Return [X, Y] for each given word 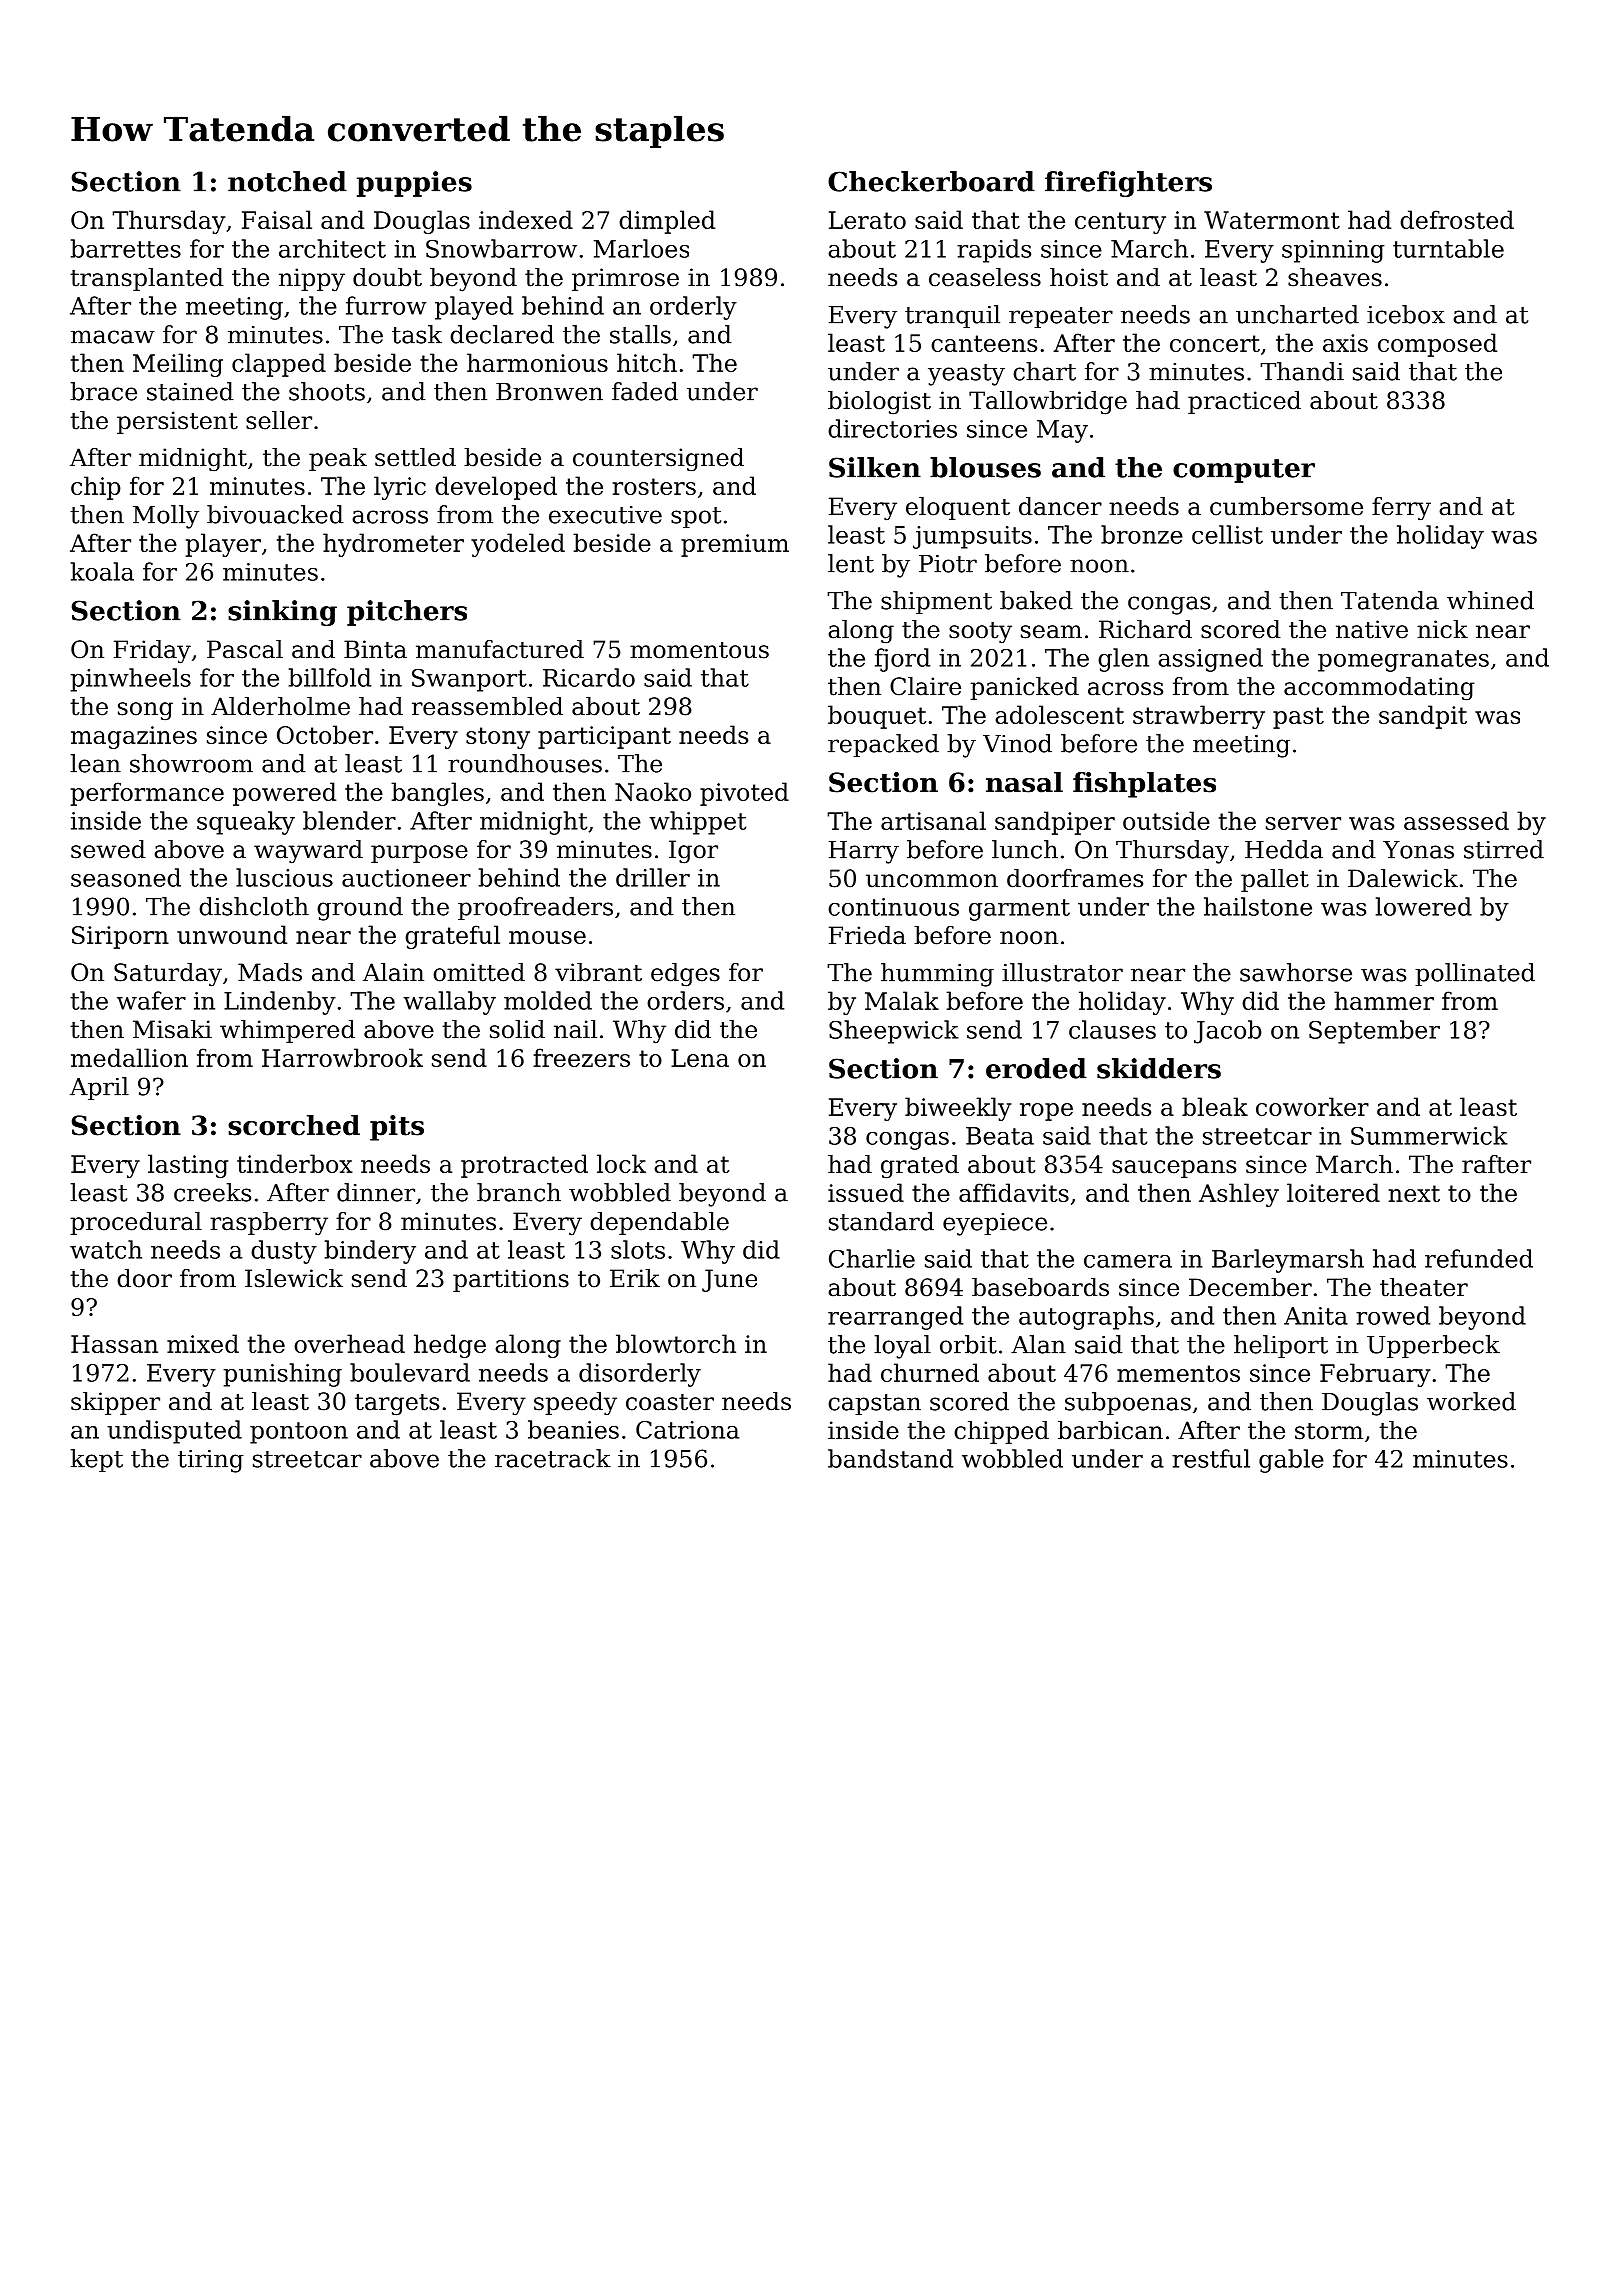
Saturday [168, 975]
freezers [581, 1057]
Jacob [1228, 1032]
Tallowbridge [1048, 403]
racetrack [553, 1458]
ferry [1401, 509]
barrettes [126, 248]
